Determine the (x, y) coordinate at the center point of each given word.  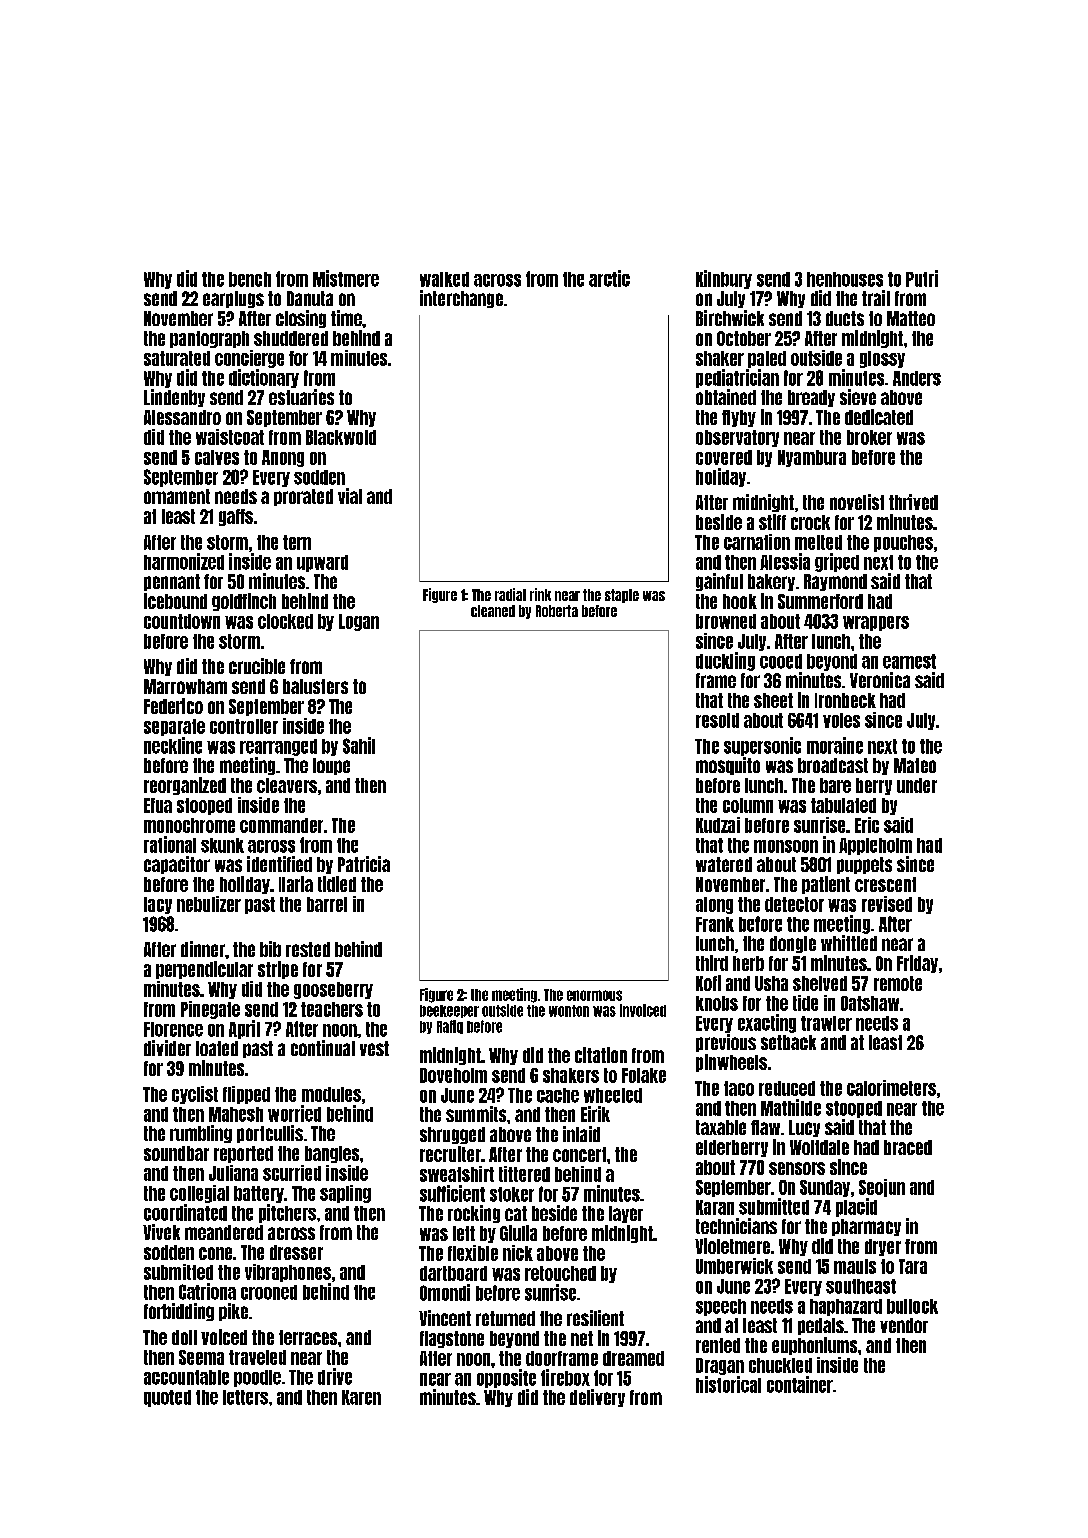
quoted (167, 1398)
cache (558, 1095)
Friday (917, 964)
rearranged (278, 747)
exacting (767, 1023)
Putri (922, 278)
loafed (217, 1048)
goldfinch (244, 602)
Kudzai (718, 825)
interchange (461, 299)
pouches (903, 543)
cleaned (493, 611)
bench (250, 279)
